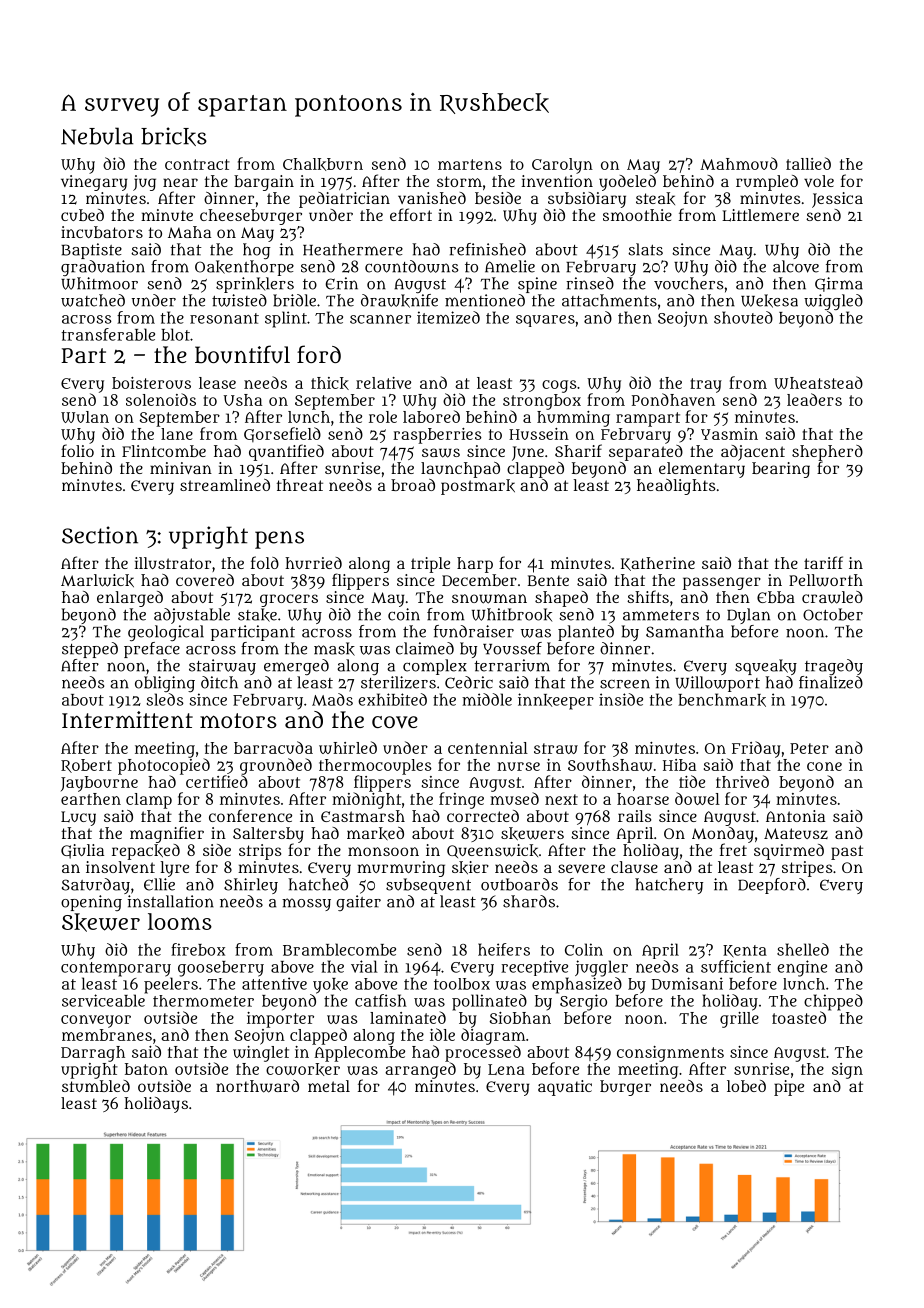 This document has width=924, height=1308. What do you see at coordinates (808, 163) in the document?
I see `tallied` at bounding box center [808, 163].
